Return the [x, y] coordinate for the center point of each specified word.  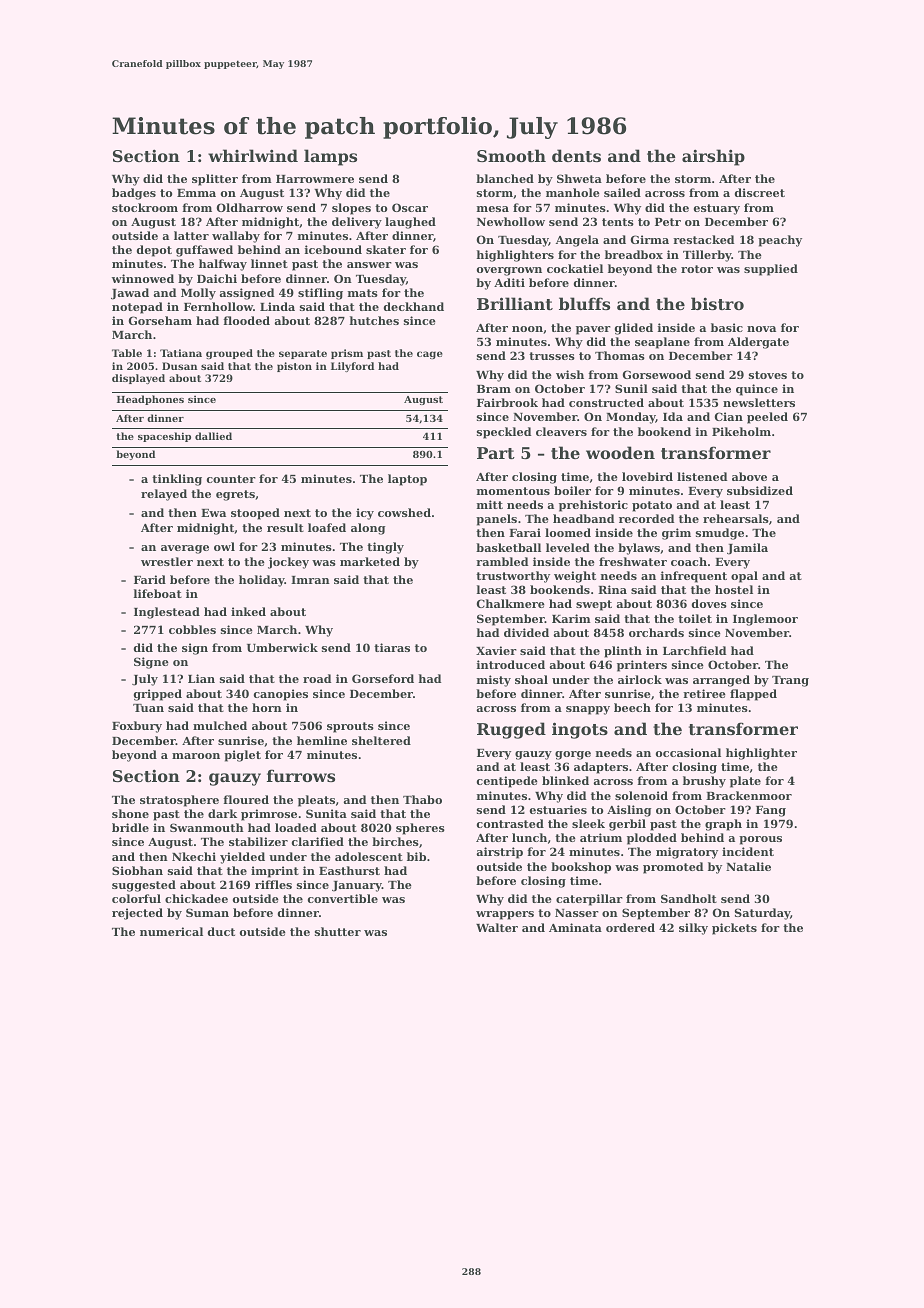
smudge [720, 534]
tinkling [177, 480]
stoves [768, 375]
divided [526, 632]
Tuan [148, 708]
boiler [572, 490]
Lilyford [352, 367]
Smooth [511, 155]
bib [416, 856]
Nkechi [194, 856]
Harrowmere [315, 179]
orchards [656, 632]
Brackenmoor [749, 795]
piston [294, 367]
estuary [717, 209]
